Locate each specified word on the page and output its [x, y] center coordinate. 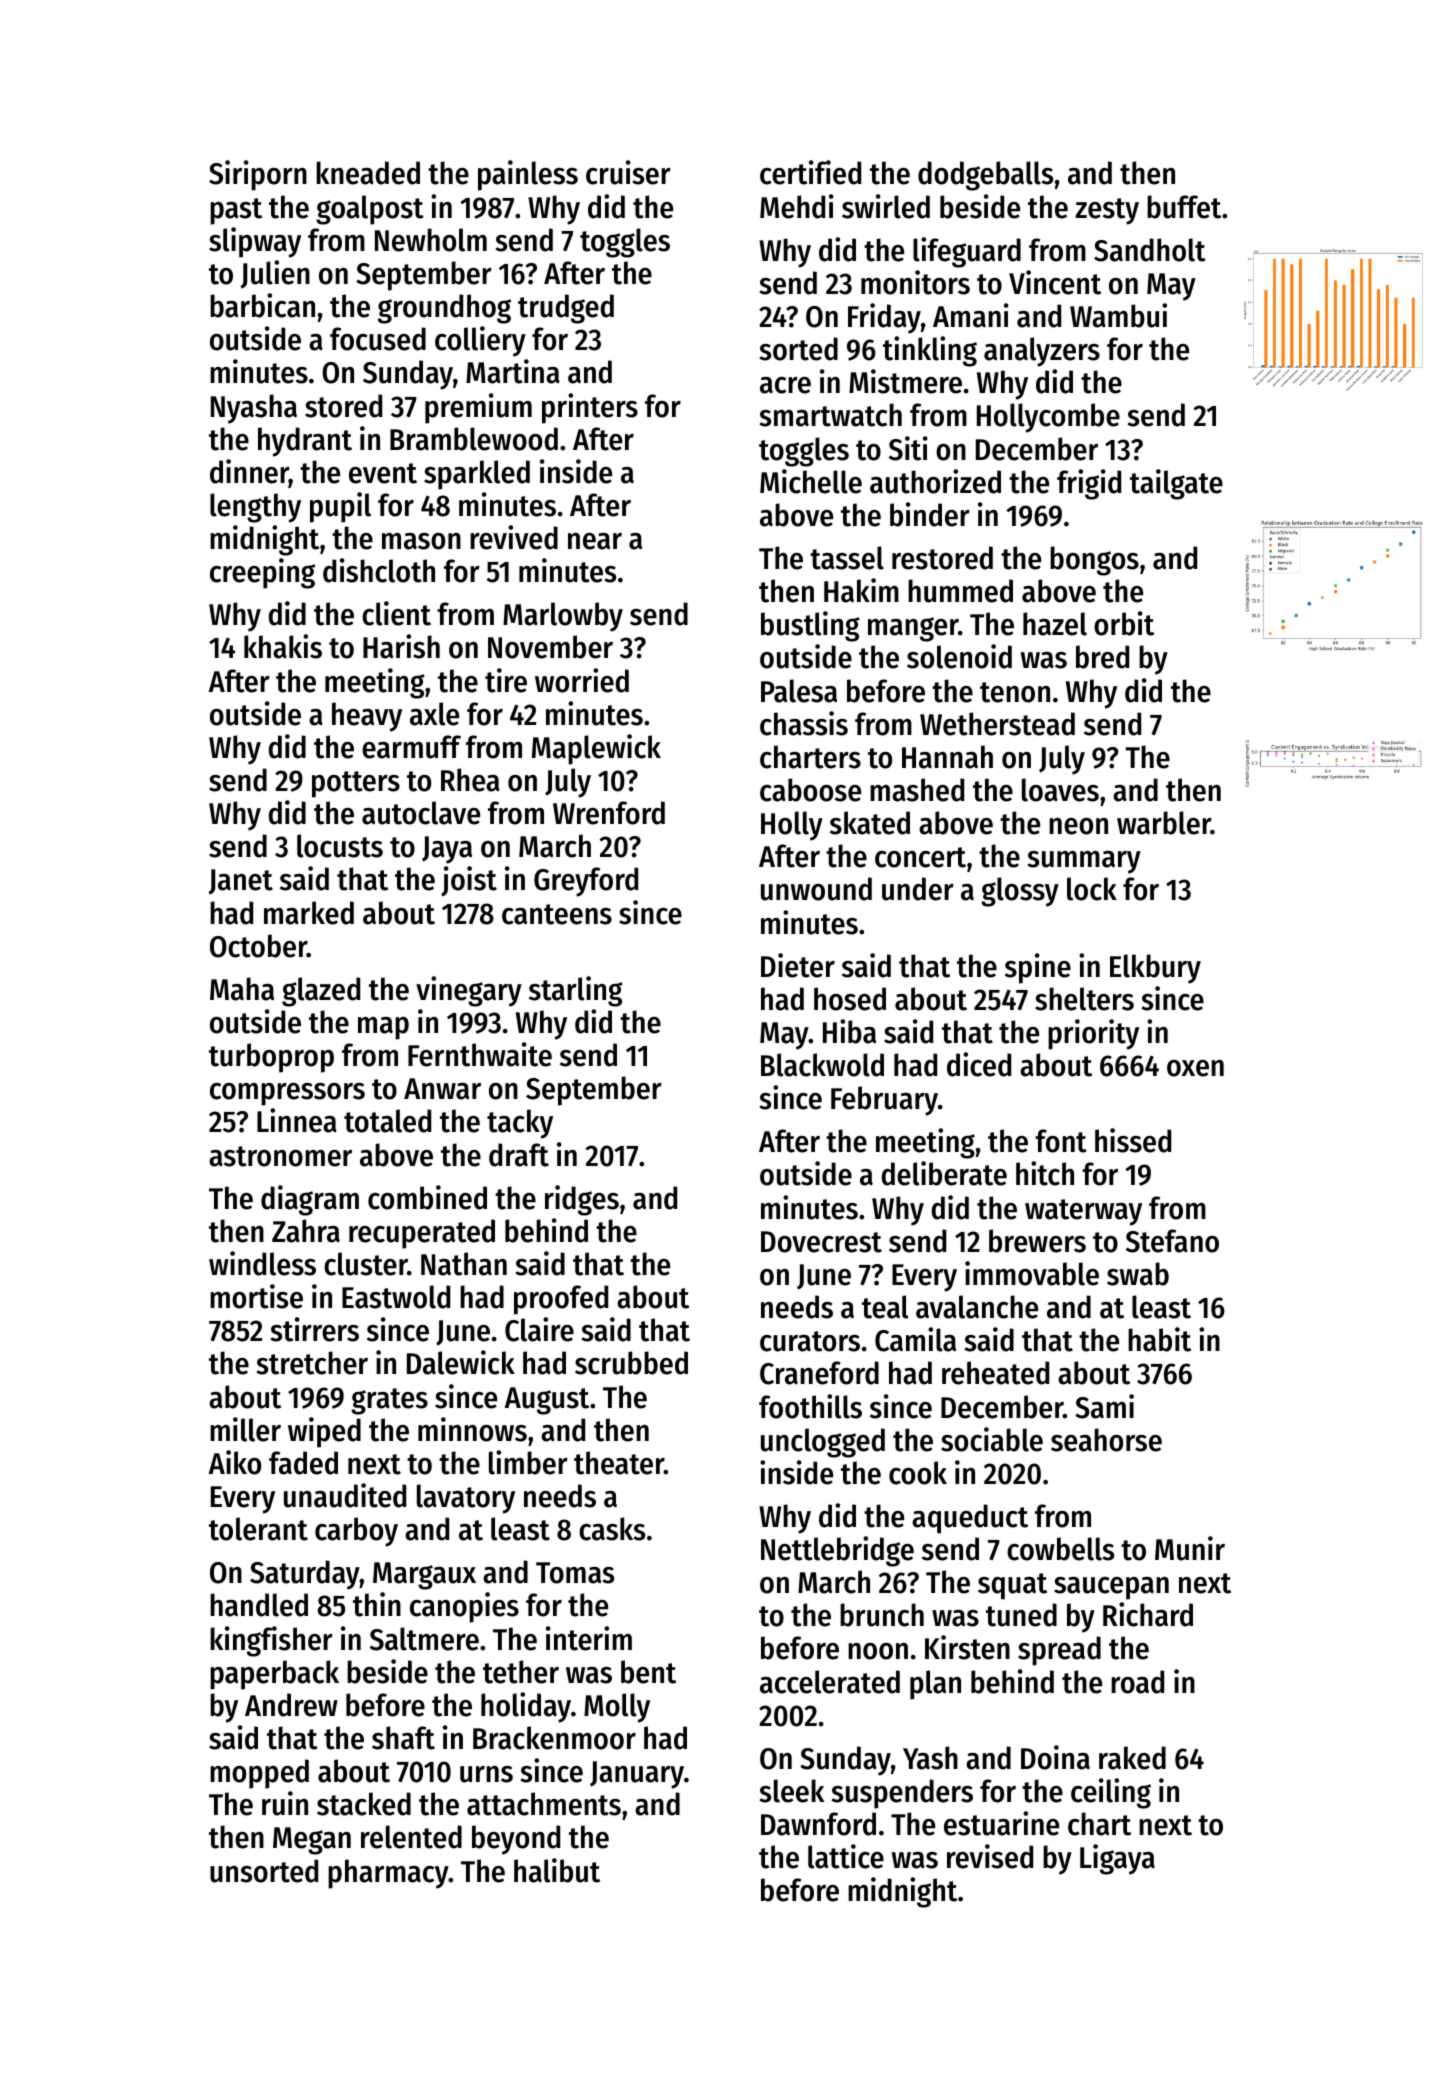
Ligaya [1117, 1859]
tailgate [1176, 484]
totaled [387, 1121]
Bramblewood [474, 439]
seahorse [1106, 1440]
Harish [401, 646]
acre [785, 385]
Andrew [291, 1705]
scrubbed [631, 1363]
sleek [791, 1791]
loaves [1060, 790]
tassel [847, 558]
